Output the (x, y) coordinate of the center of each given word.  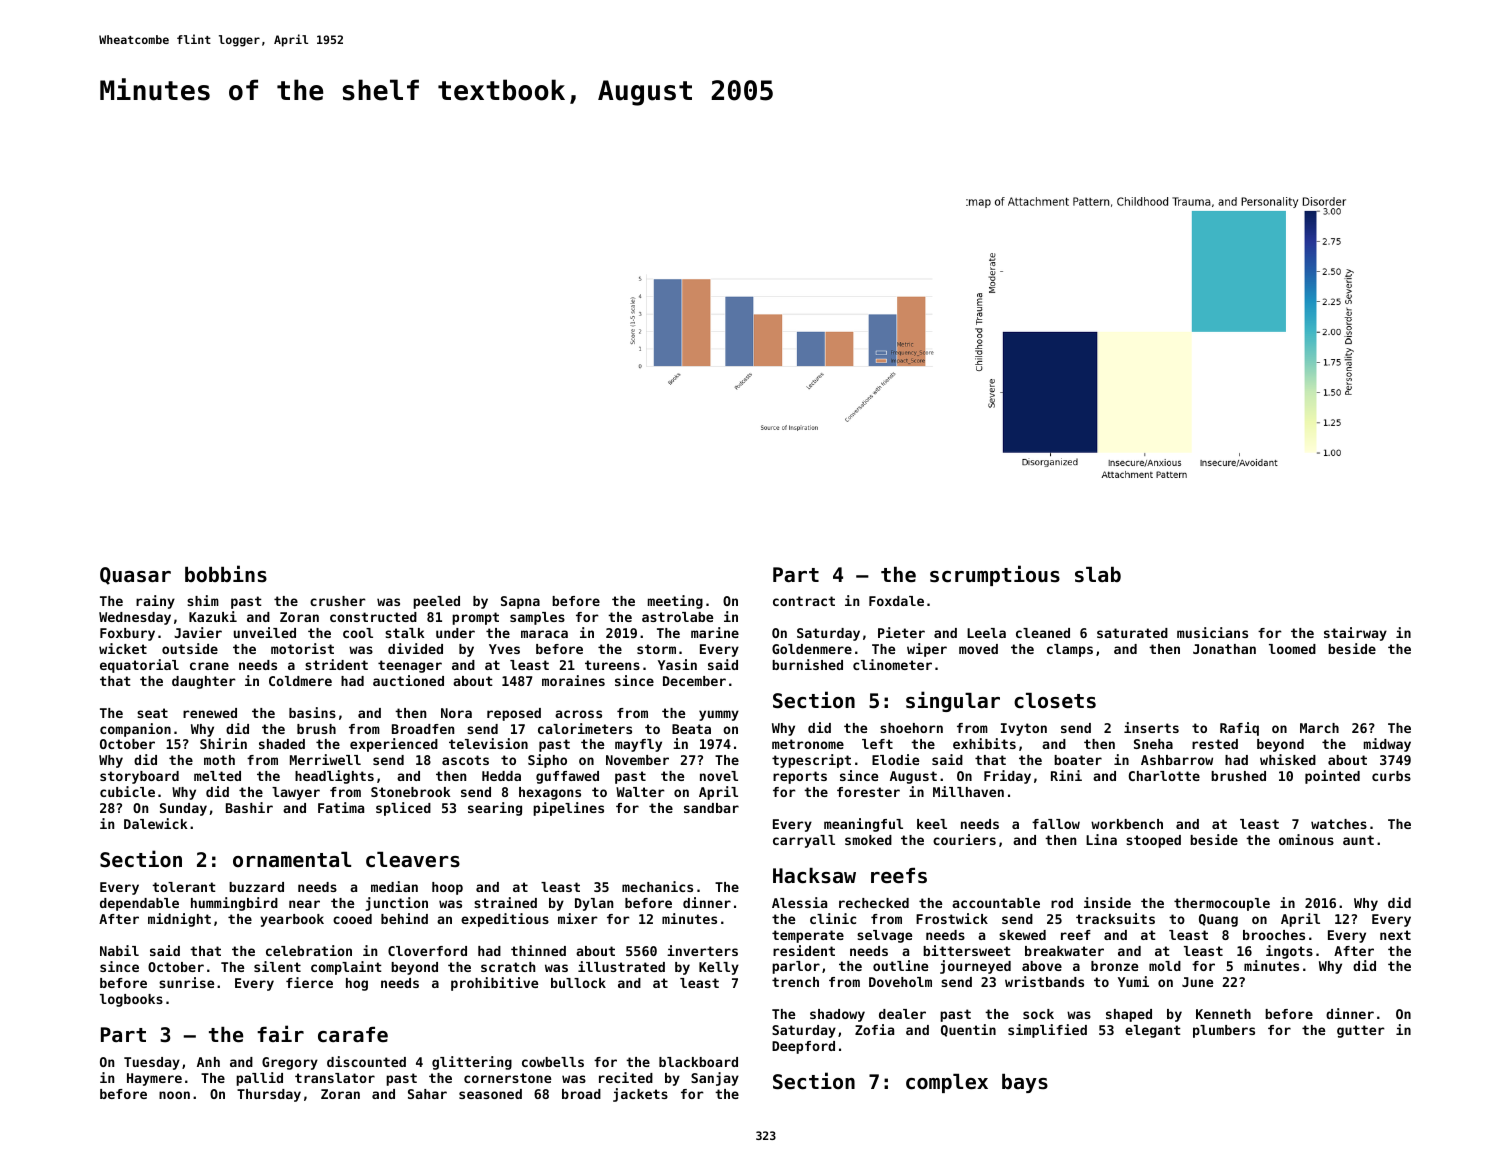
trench (795, 982)
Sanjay (715, 1079)
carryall (804, 841)
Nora (456, 713)
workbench (1127, 824)
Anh (208, 1062)
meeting (675, 602)
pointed (1332, 777)
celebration (309, 950)
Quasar (135, 576)
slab (1098, 575)
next (1395, 935)
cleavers (413, 860)
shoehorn (911, 728)
